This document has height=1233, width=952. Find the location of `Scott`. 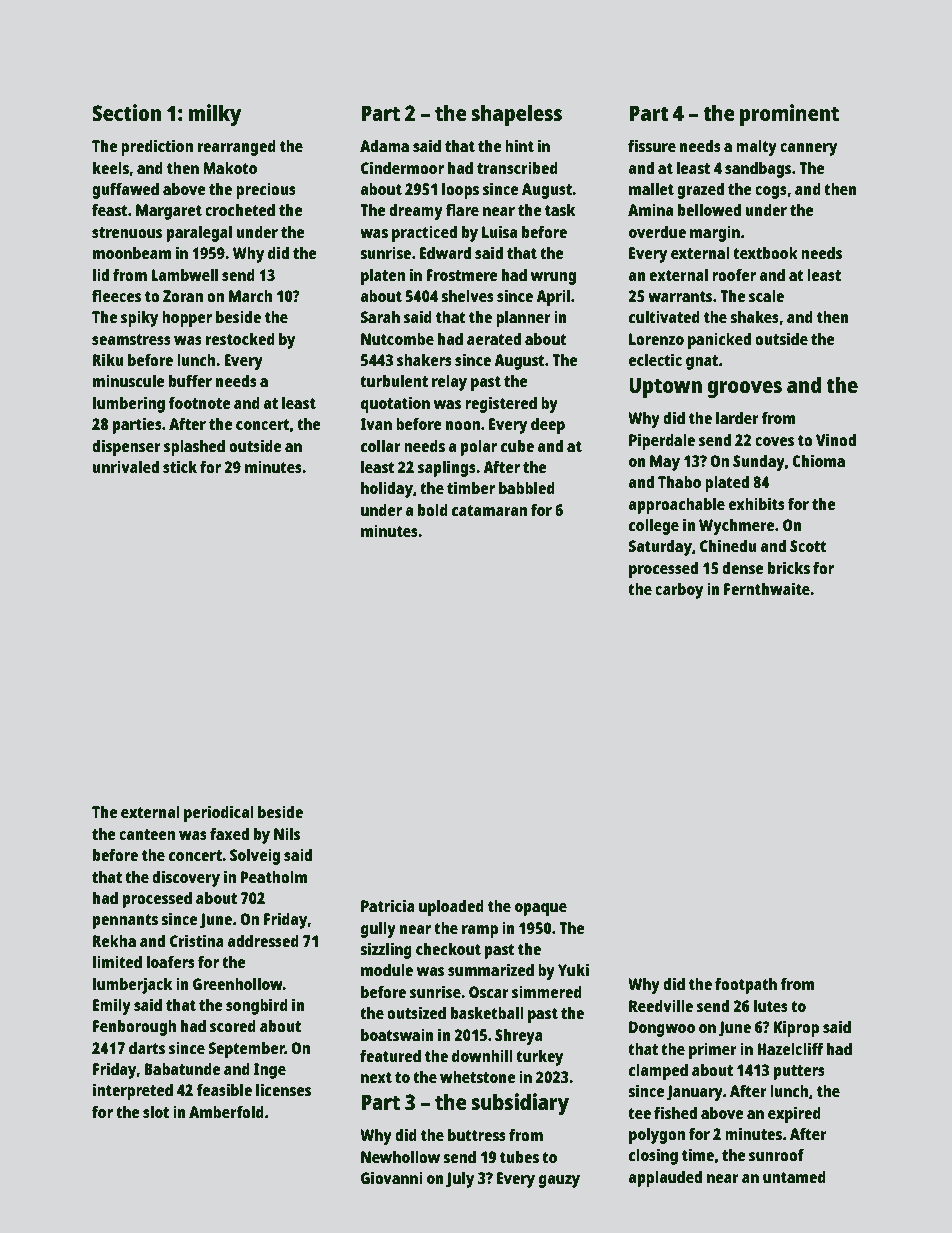

Scott is located at coordinates (808, 546).
